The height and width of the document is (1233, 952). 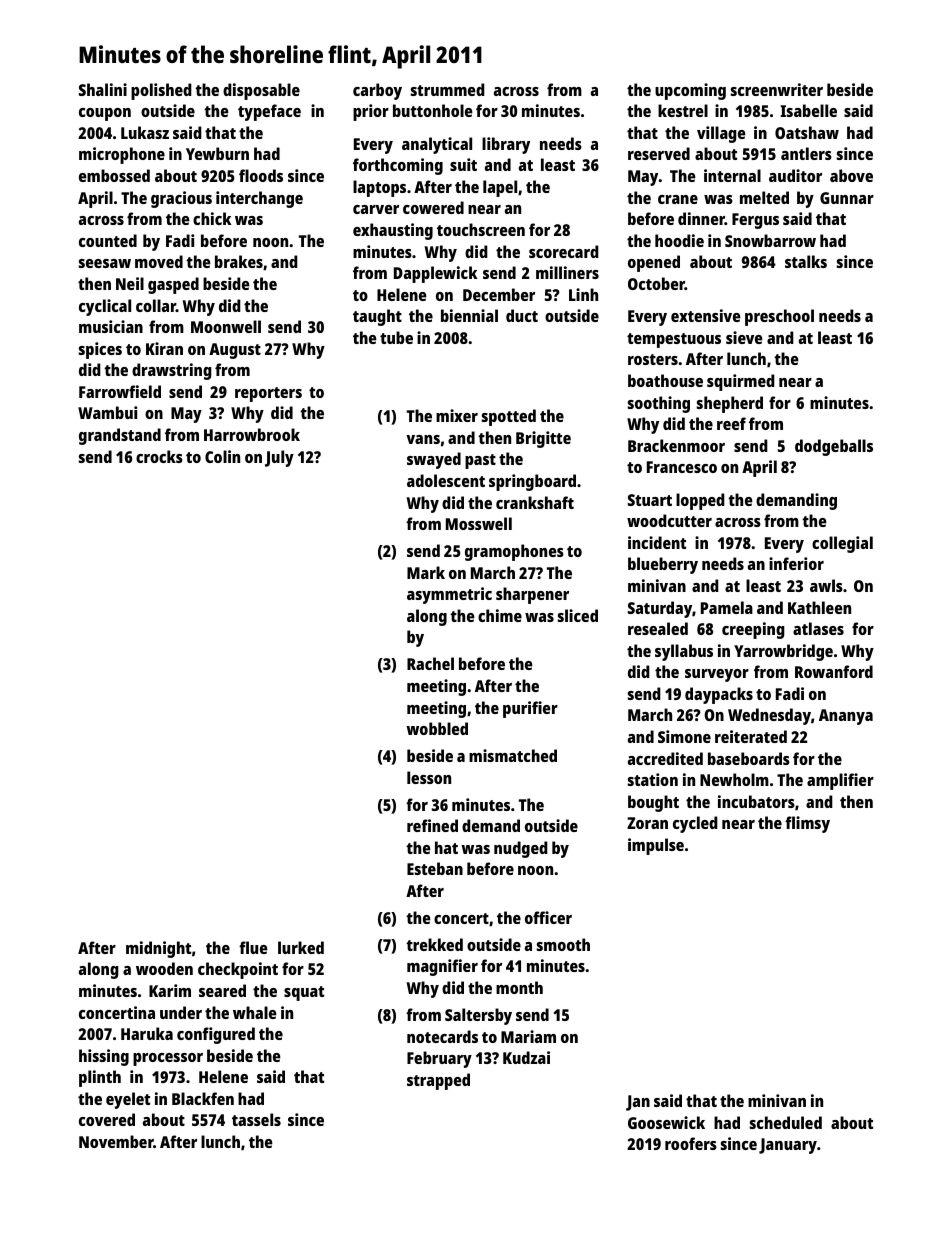 I want to click on disposable, so click(x=261, y=91).
